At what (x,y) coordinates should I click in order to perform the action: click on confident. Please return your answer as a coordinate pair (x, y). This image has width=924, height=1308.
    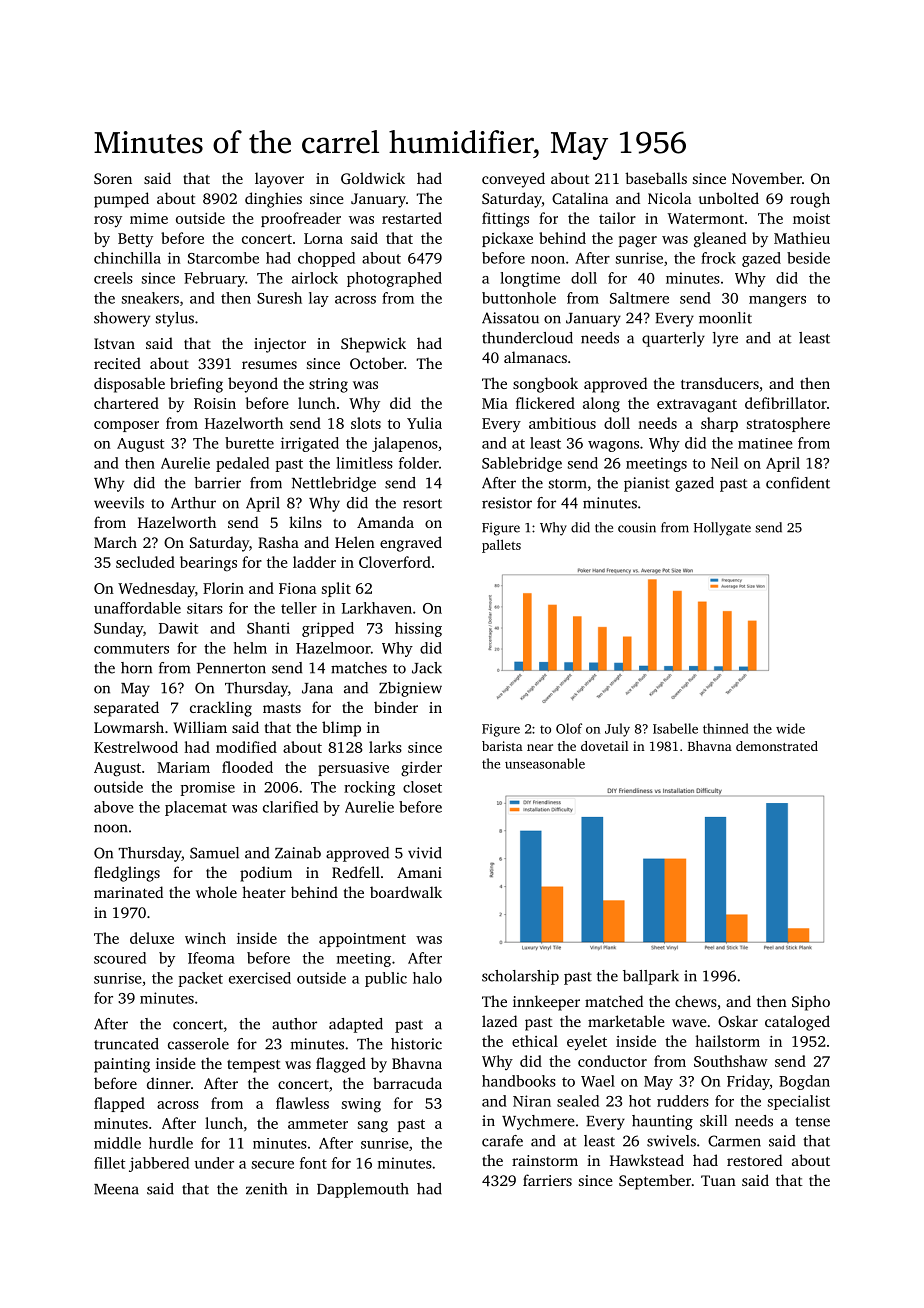
    Looking at the image, I should click on (798, 483).
